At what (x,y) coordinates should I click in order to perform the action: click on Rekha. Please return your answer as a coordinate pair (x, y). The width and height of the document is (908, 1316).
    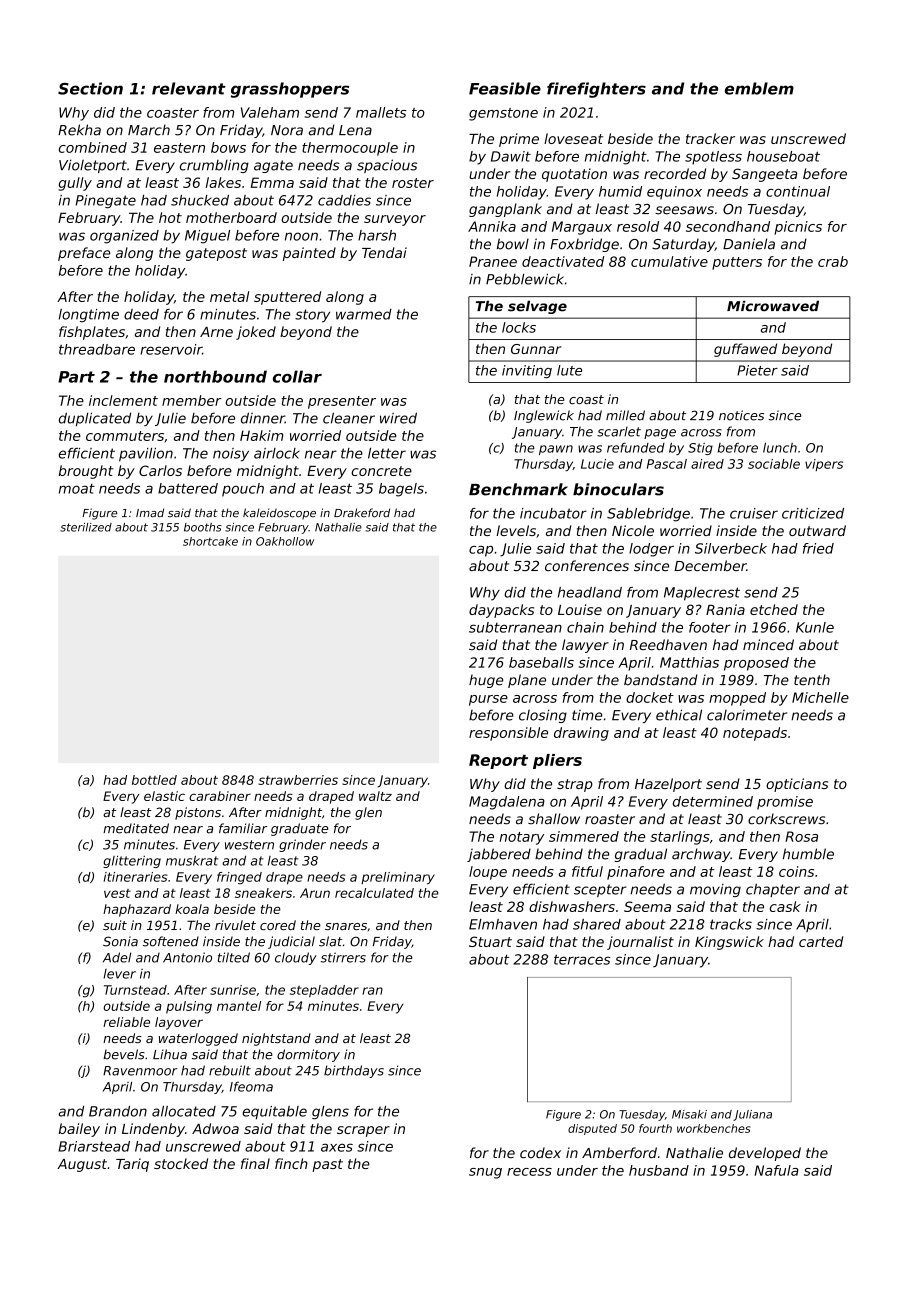
    Looking at the image, I should click on (79, 130).
